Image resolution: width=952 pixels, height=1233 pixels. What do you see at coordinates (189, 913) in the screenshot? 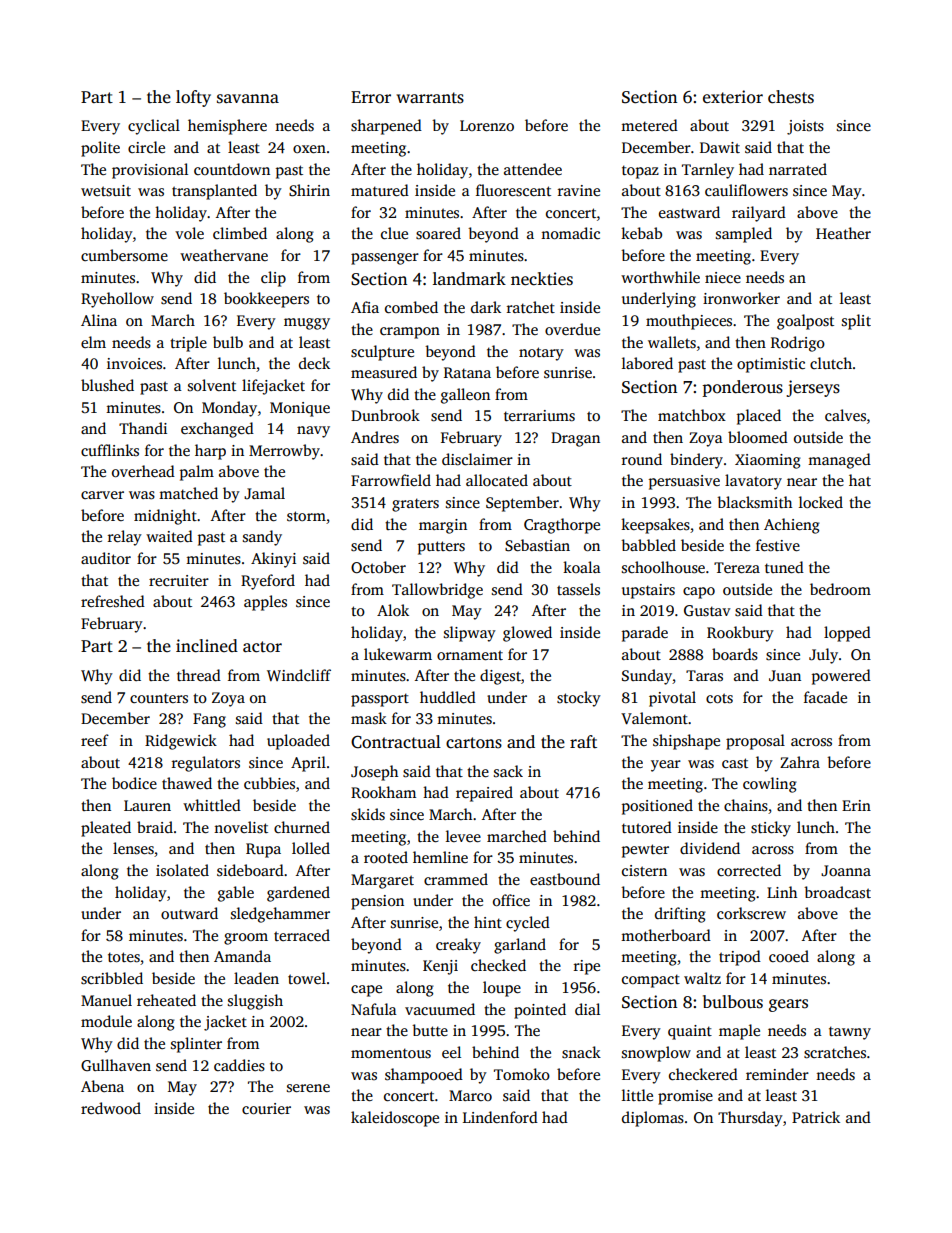
I see `outward` at bounding box center [189, 913].
